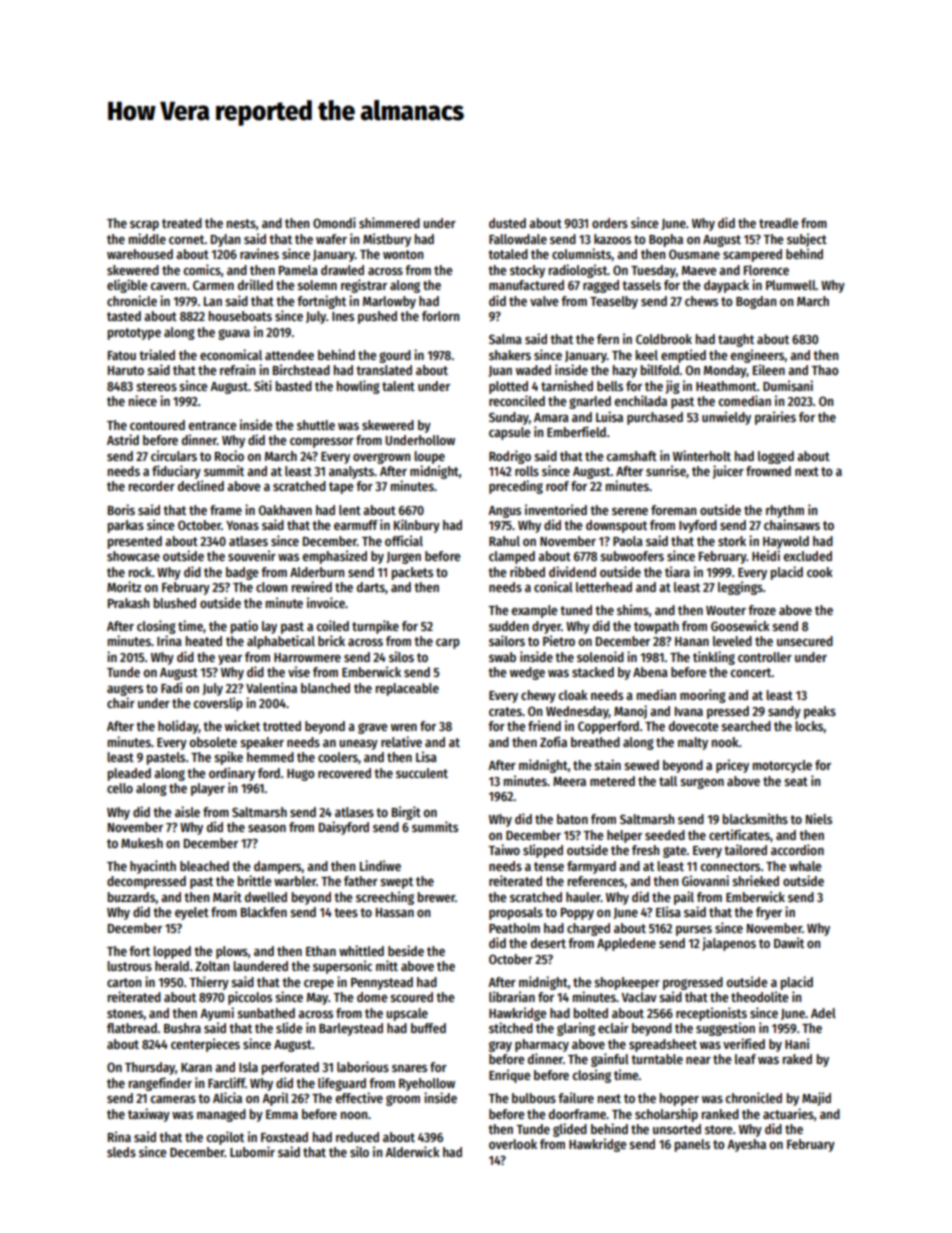 The width and height of the screenshot is (952, 1233). Describe the element at coordinates (610, 223) in the screenshot. I see `orders` at that location.
